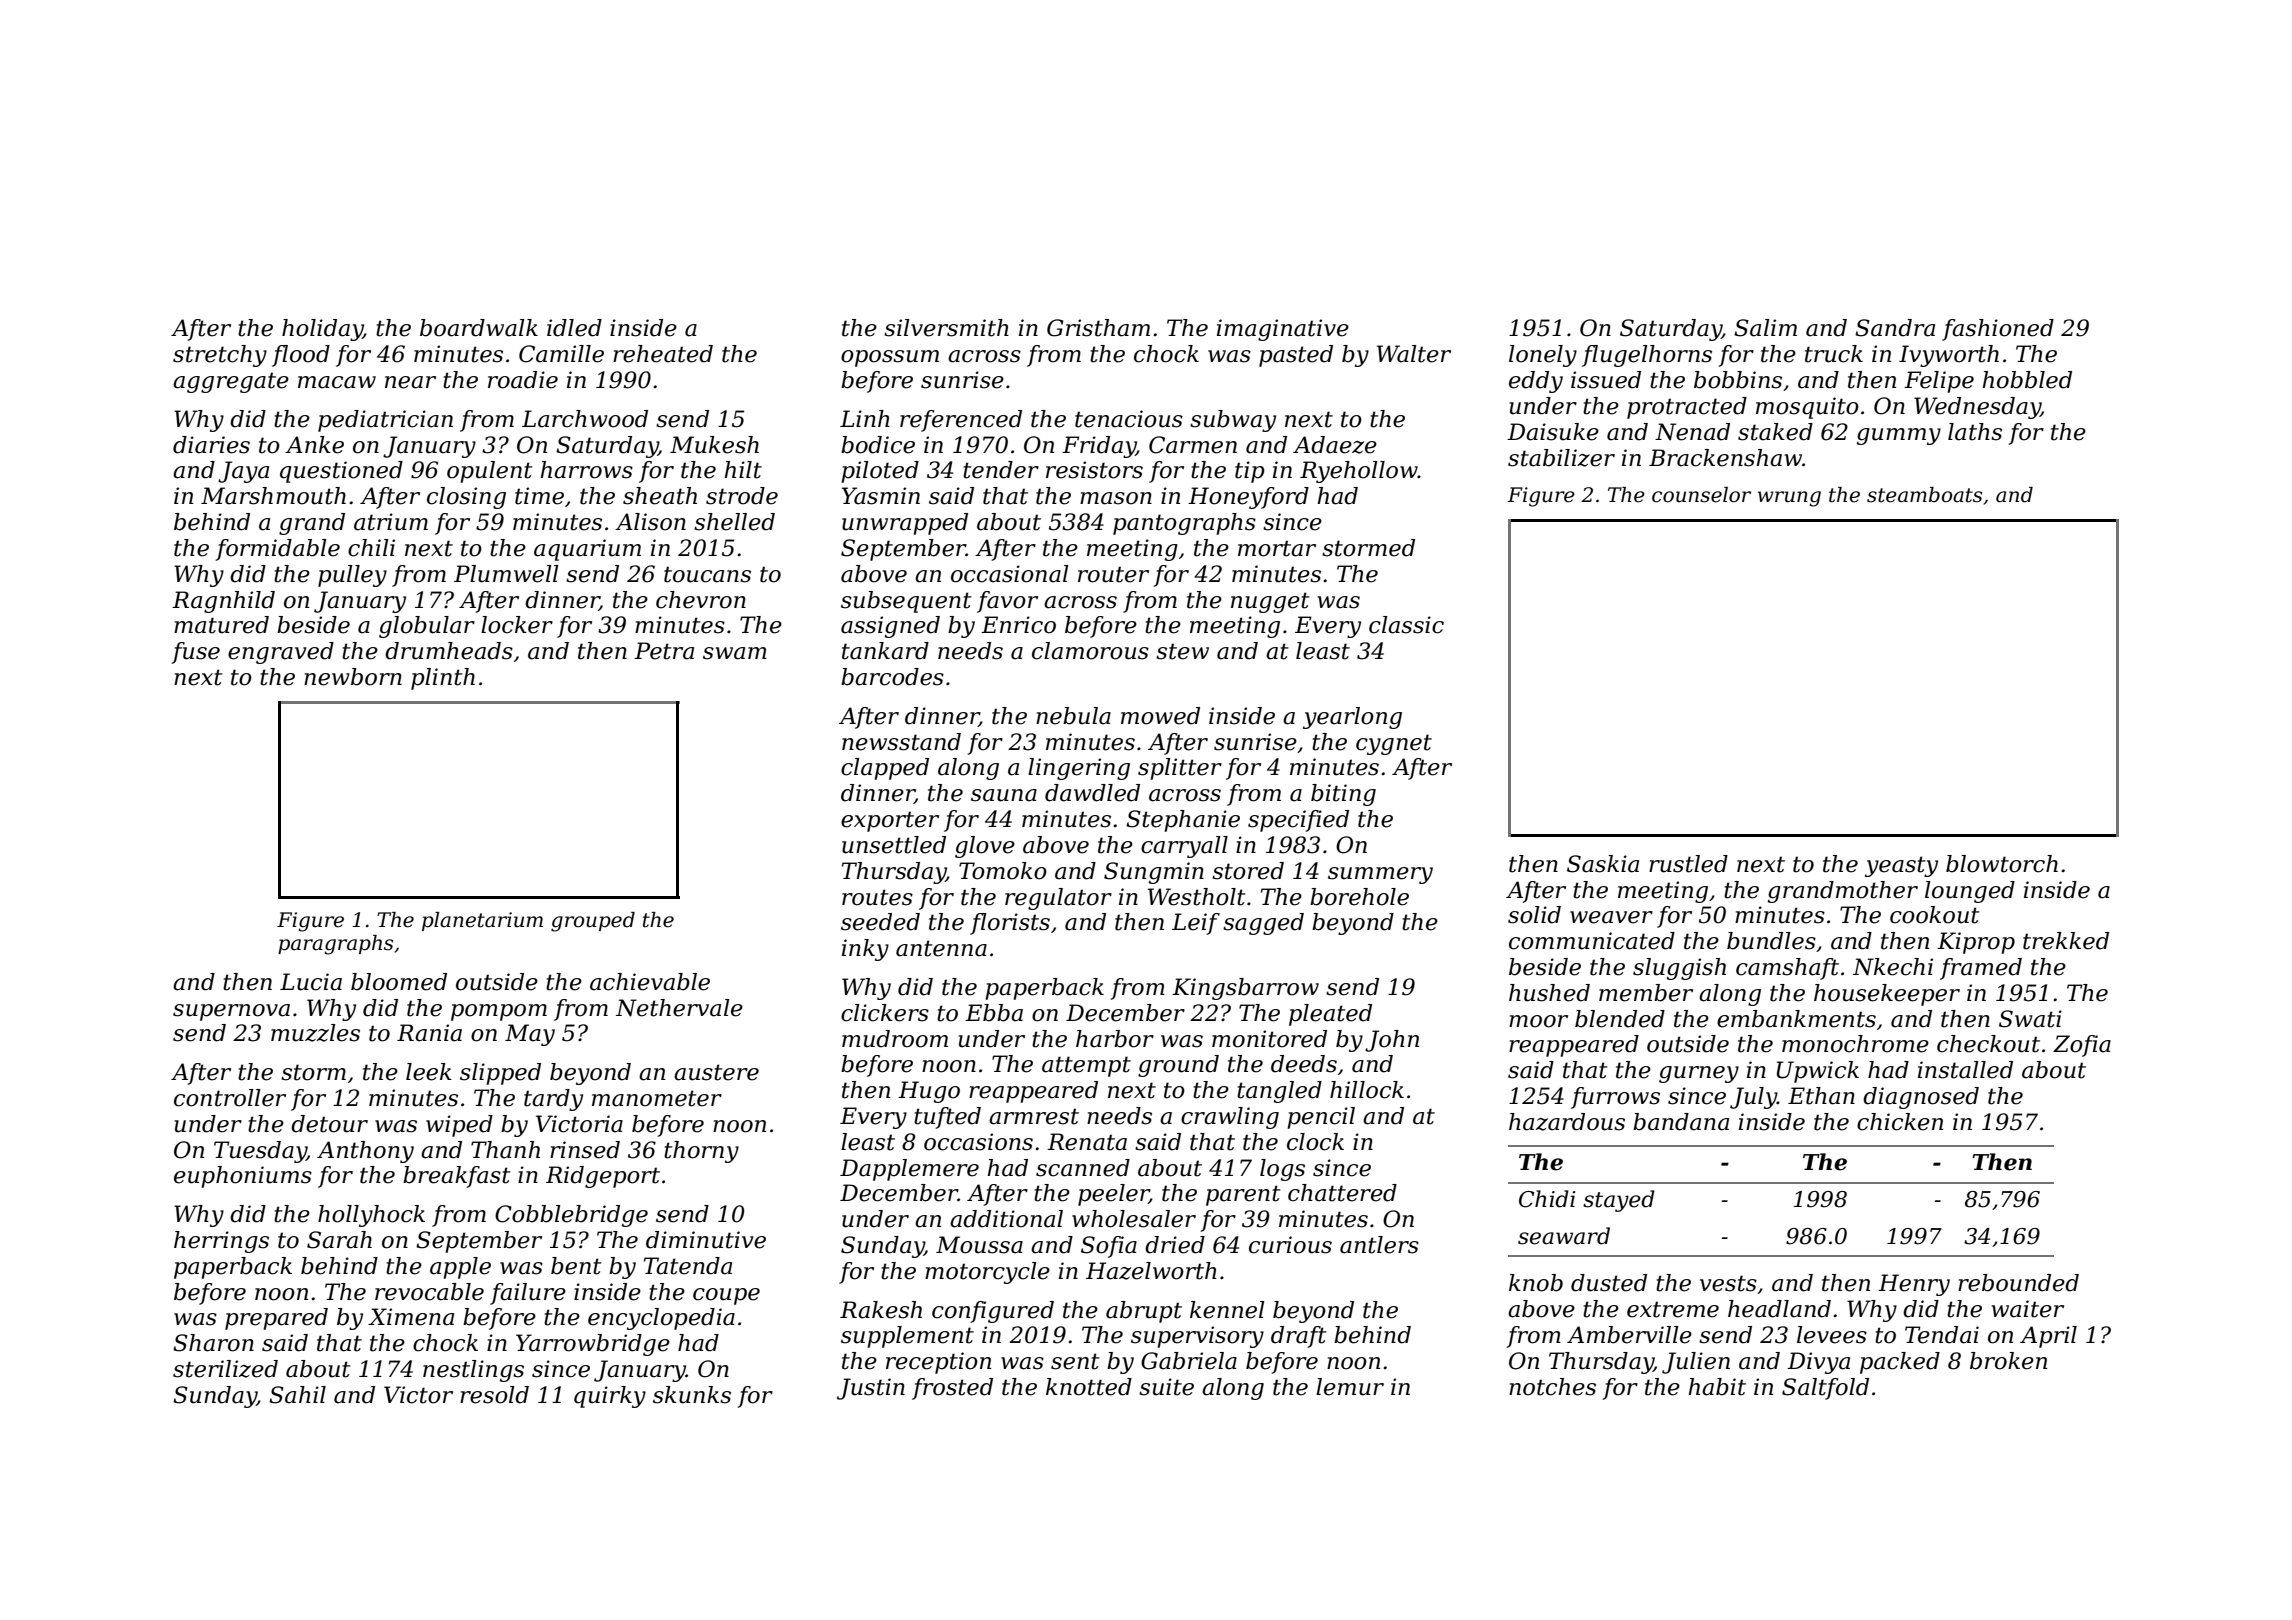 The height and width of the image is (1620, 2292). Describe the element at coordinates (479, 328) in the image. I see `boardwalk` at that location.
